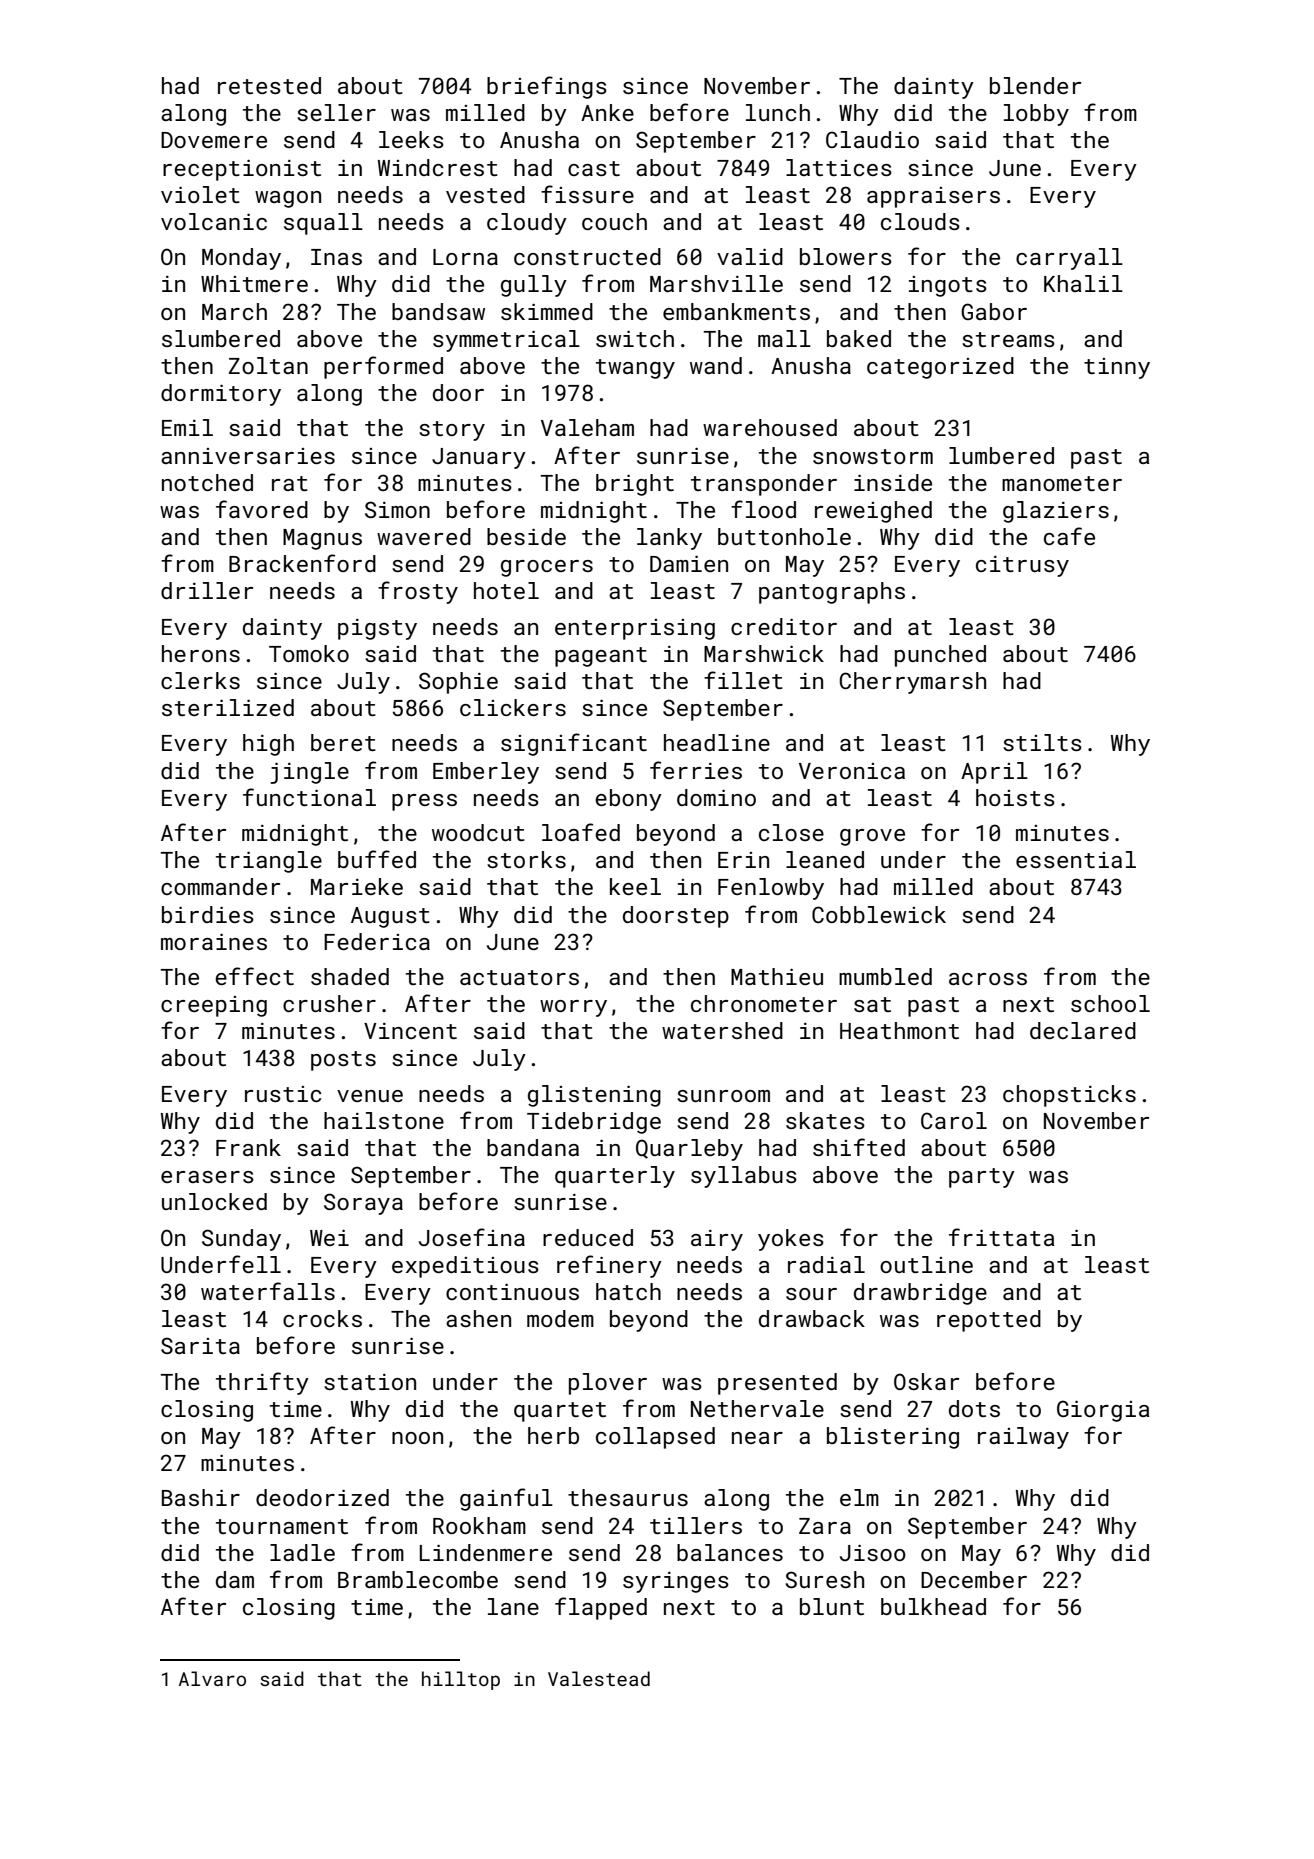 Image resolution: width=1314 pixels, height=1859 pixels. I want to click on Emil, so click(187, 427).
